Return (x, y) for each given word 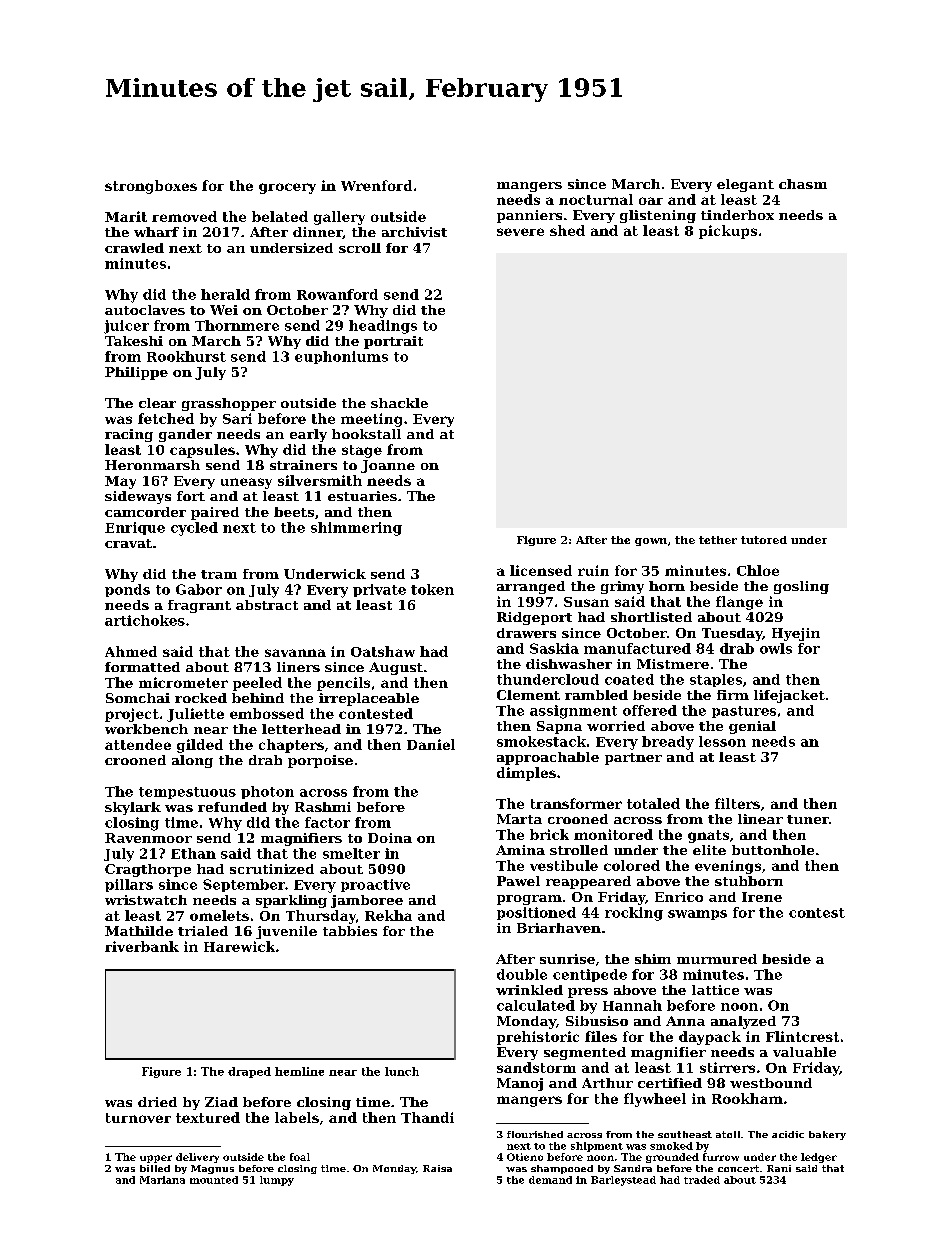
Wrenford (376, 185)
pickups (728, 232)
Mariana (162, 1180)
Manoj (520, 1084)
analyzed (743, 1022)
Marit (126, 216)
